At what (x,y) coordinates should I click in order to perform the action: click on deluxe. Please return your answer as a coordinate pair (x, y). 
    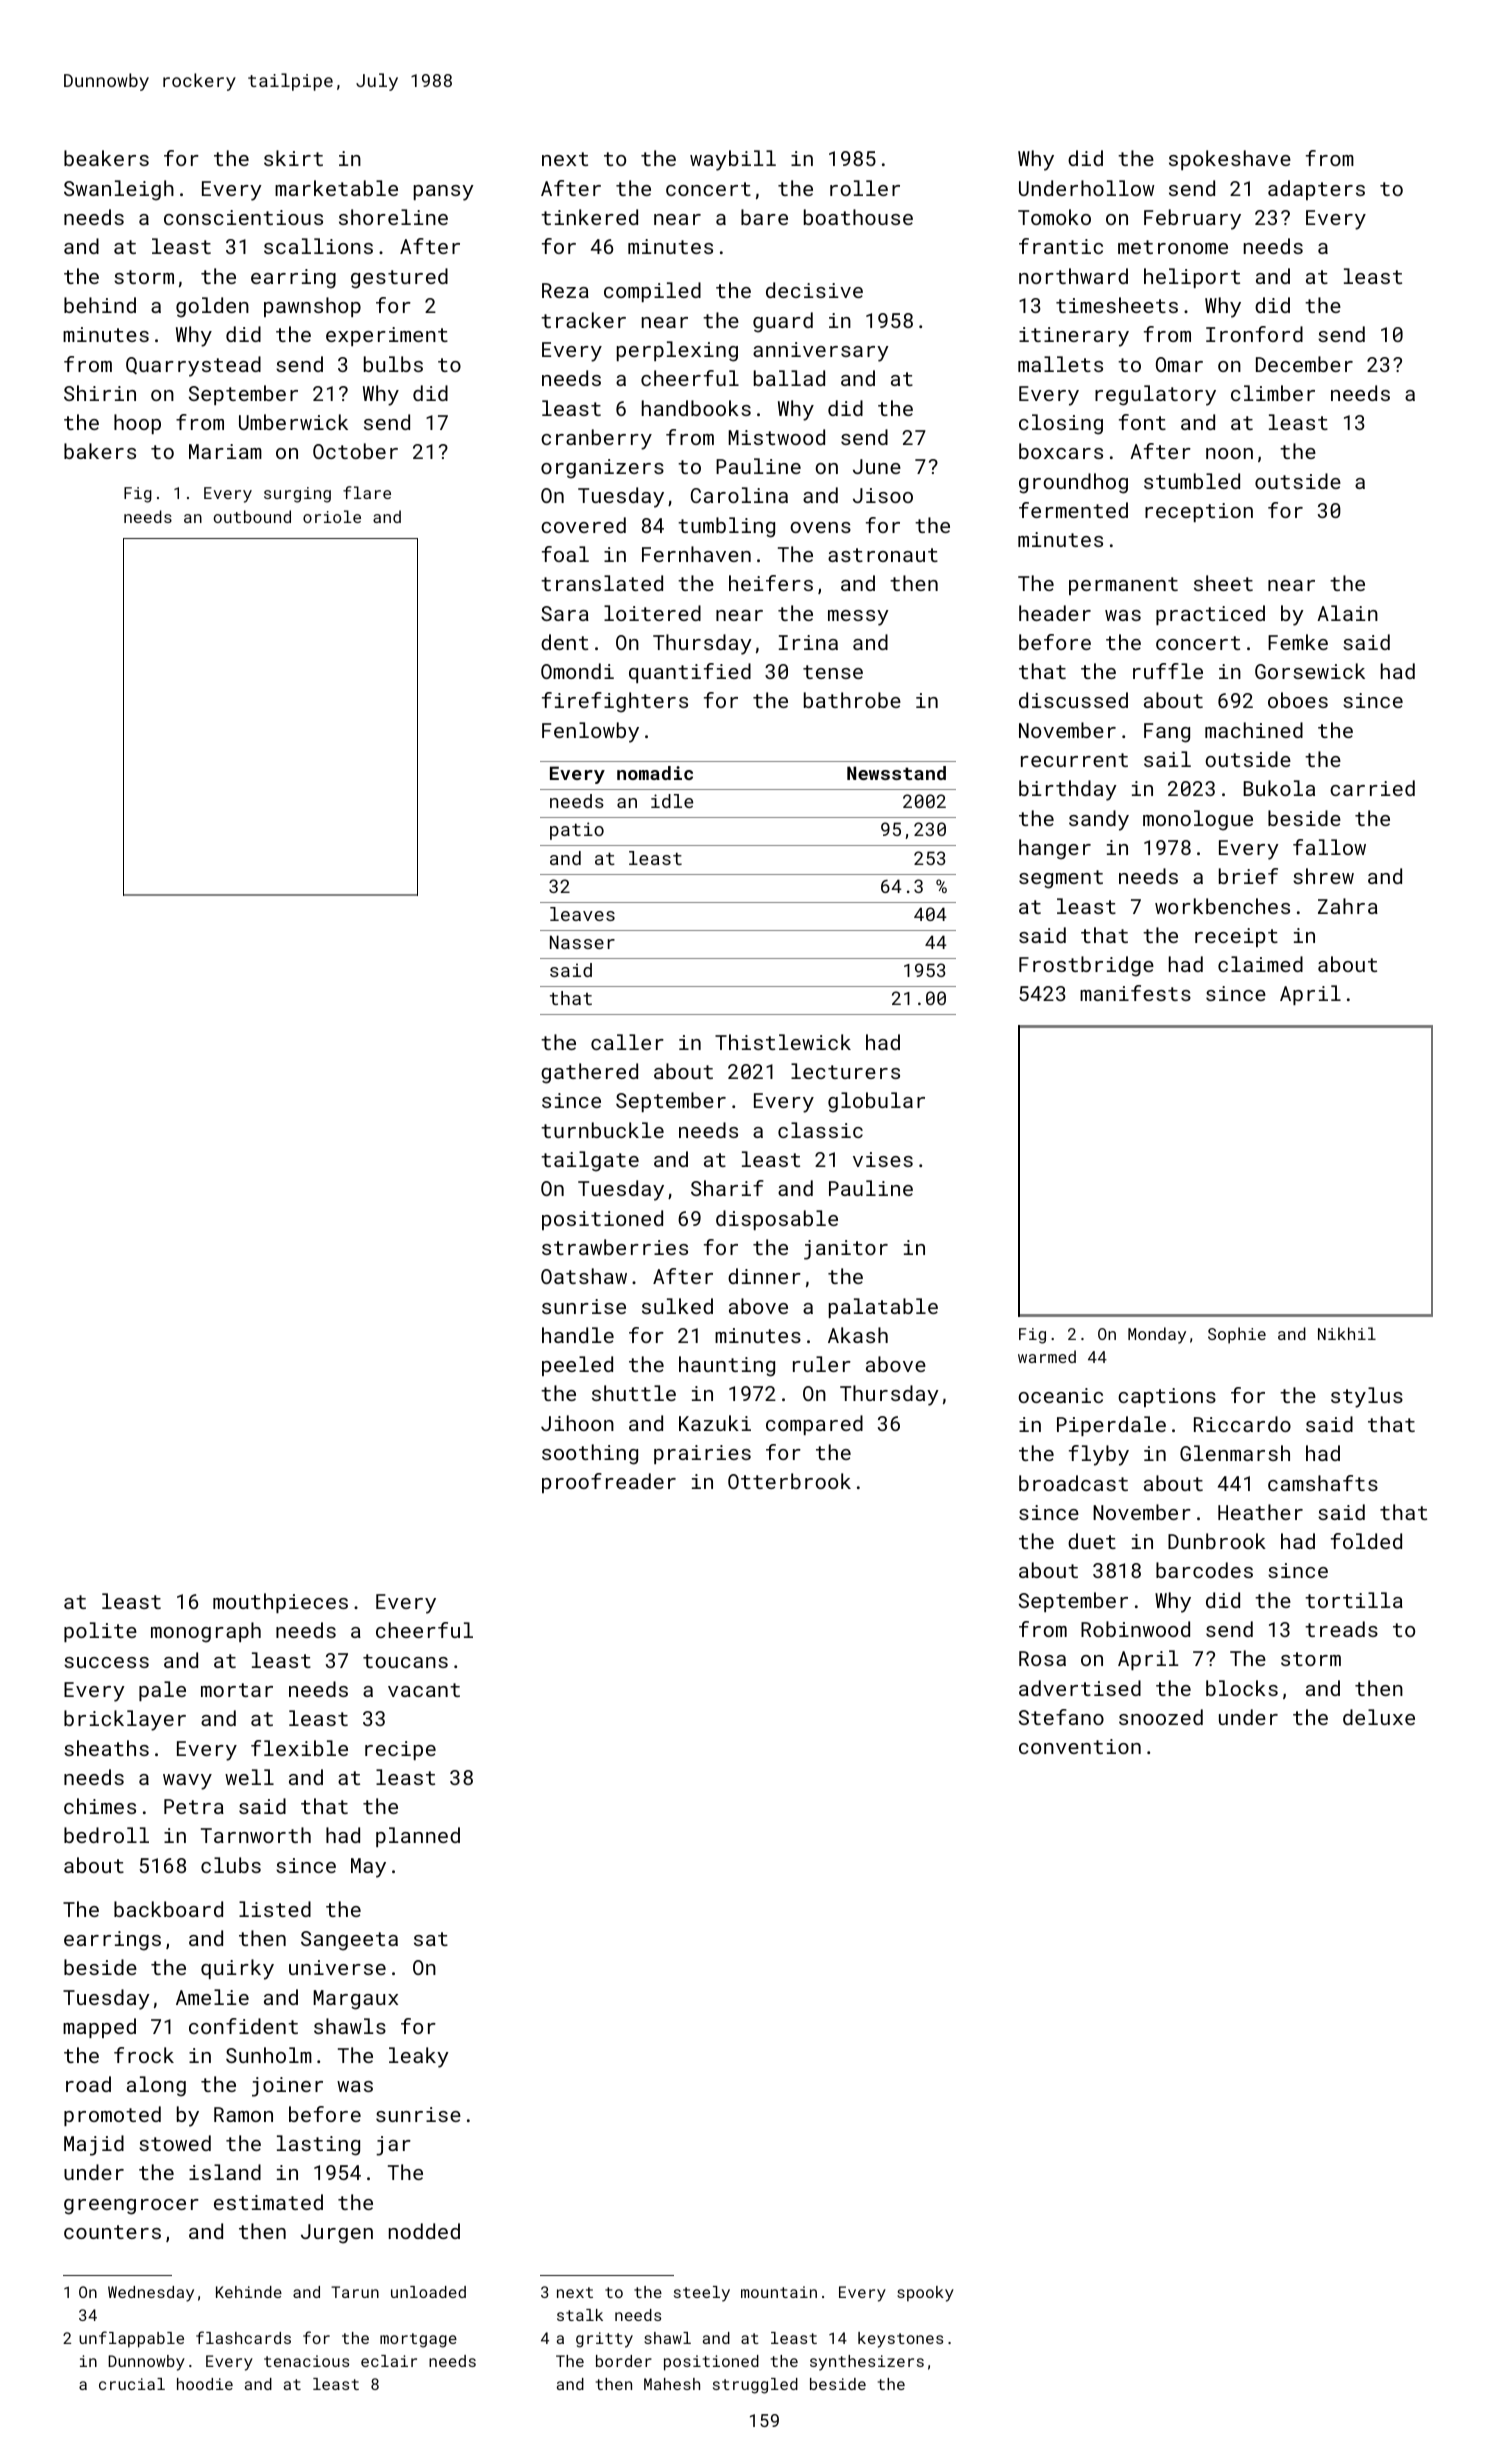
    Looking at the image, I should click on (1379, 1717).
